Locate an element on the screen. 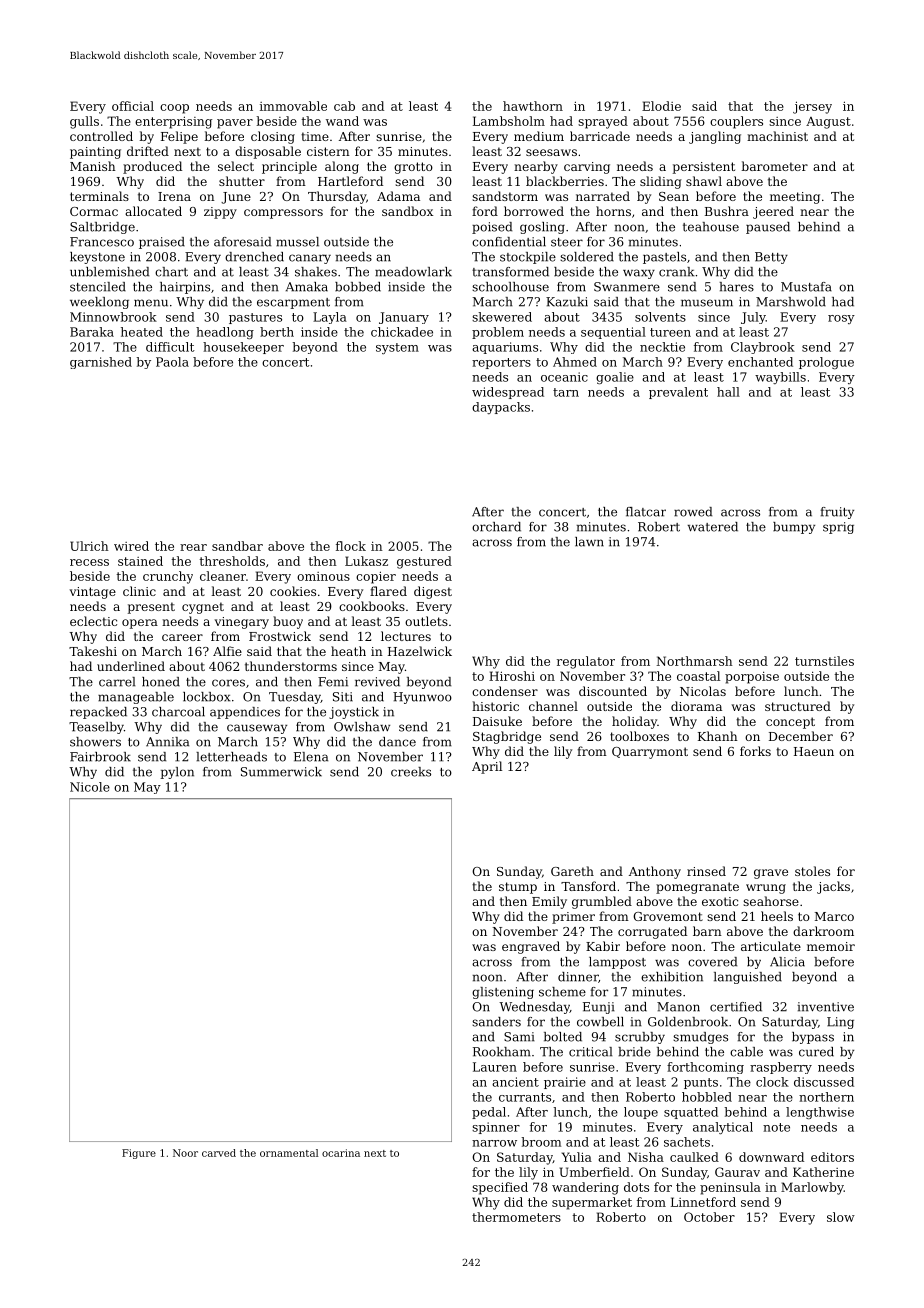 The image size is (924, 1308). Noor is located at coordinates (185, 1153).
